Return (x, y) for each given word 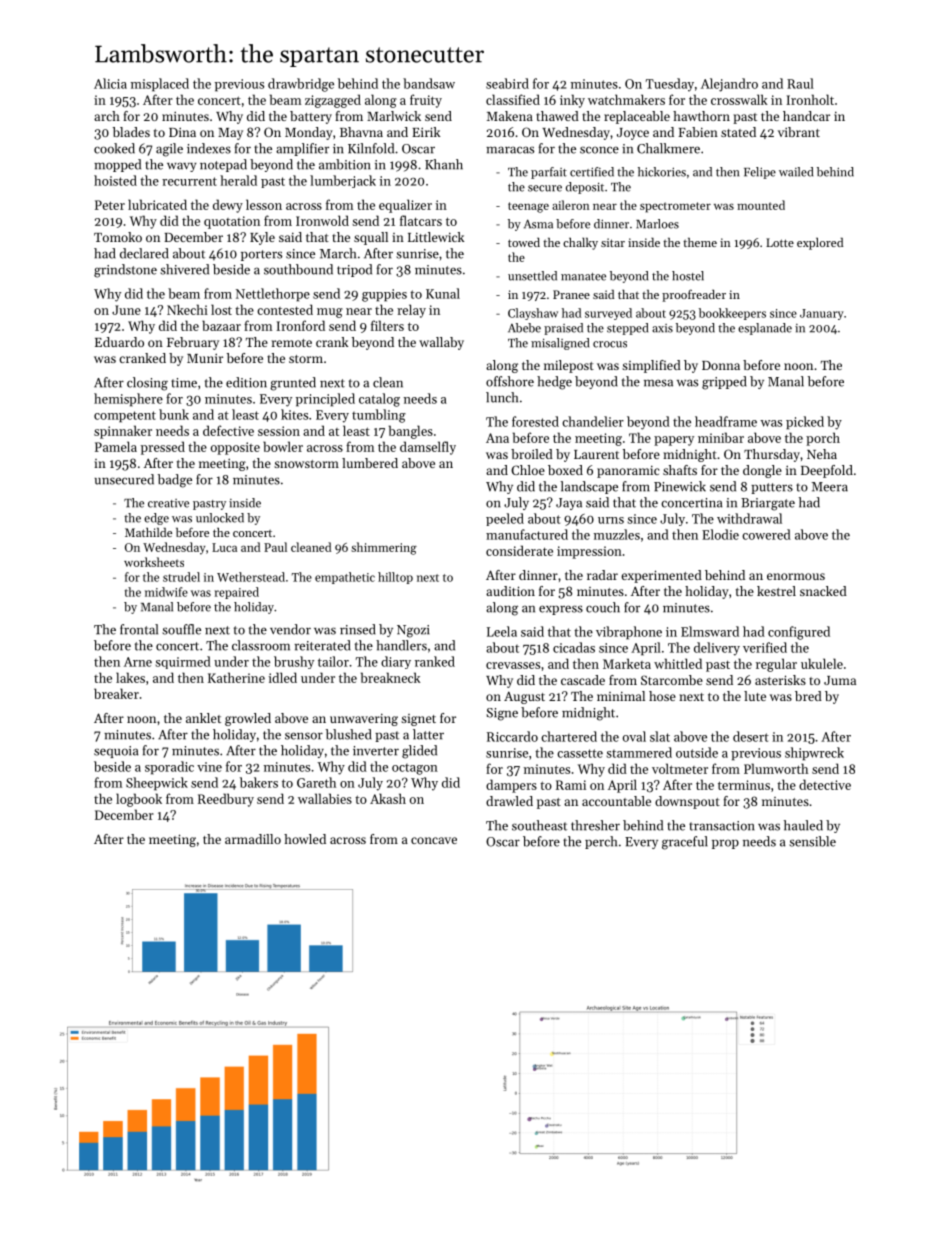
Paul (275, 547)
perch (601, 842)
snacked (823, 591)
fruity (426, 101)
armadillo (253, 839)
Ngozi (413, 631)
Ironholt (810, 99)
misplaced (160, 85)
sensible (812, 841)
